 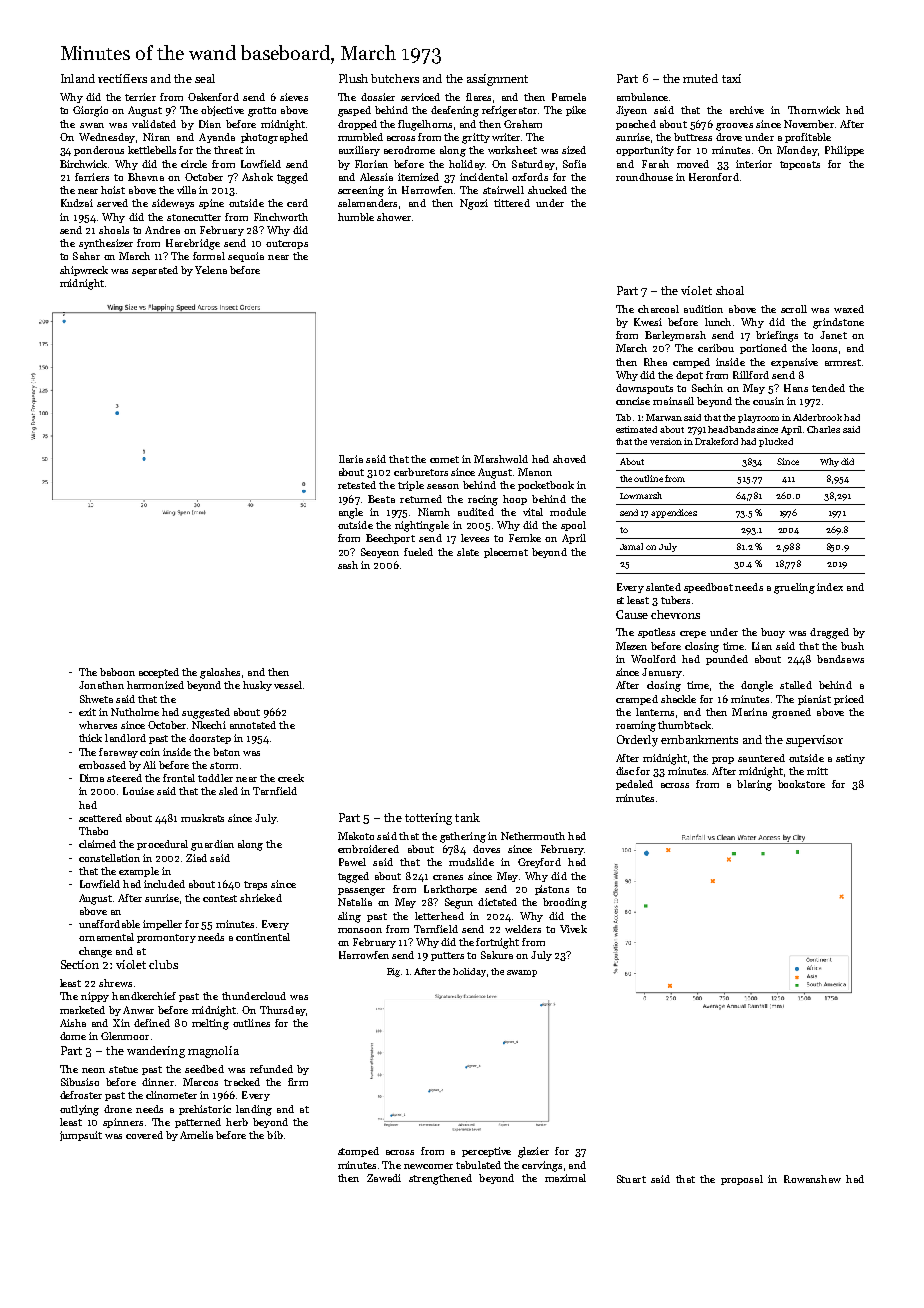 I want to click on tank, so click(x=467, y=817).
